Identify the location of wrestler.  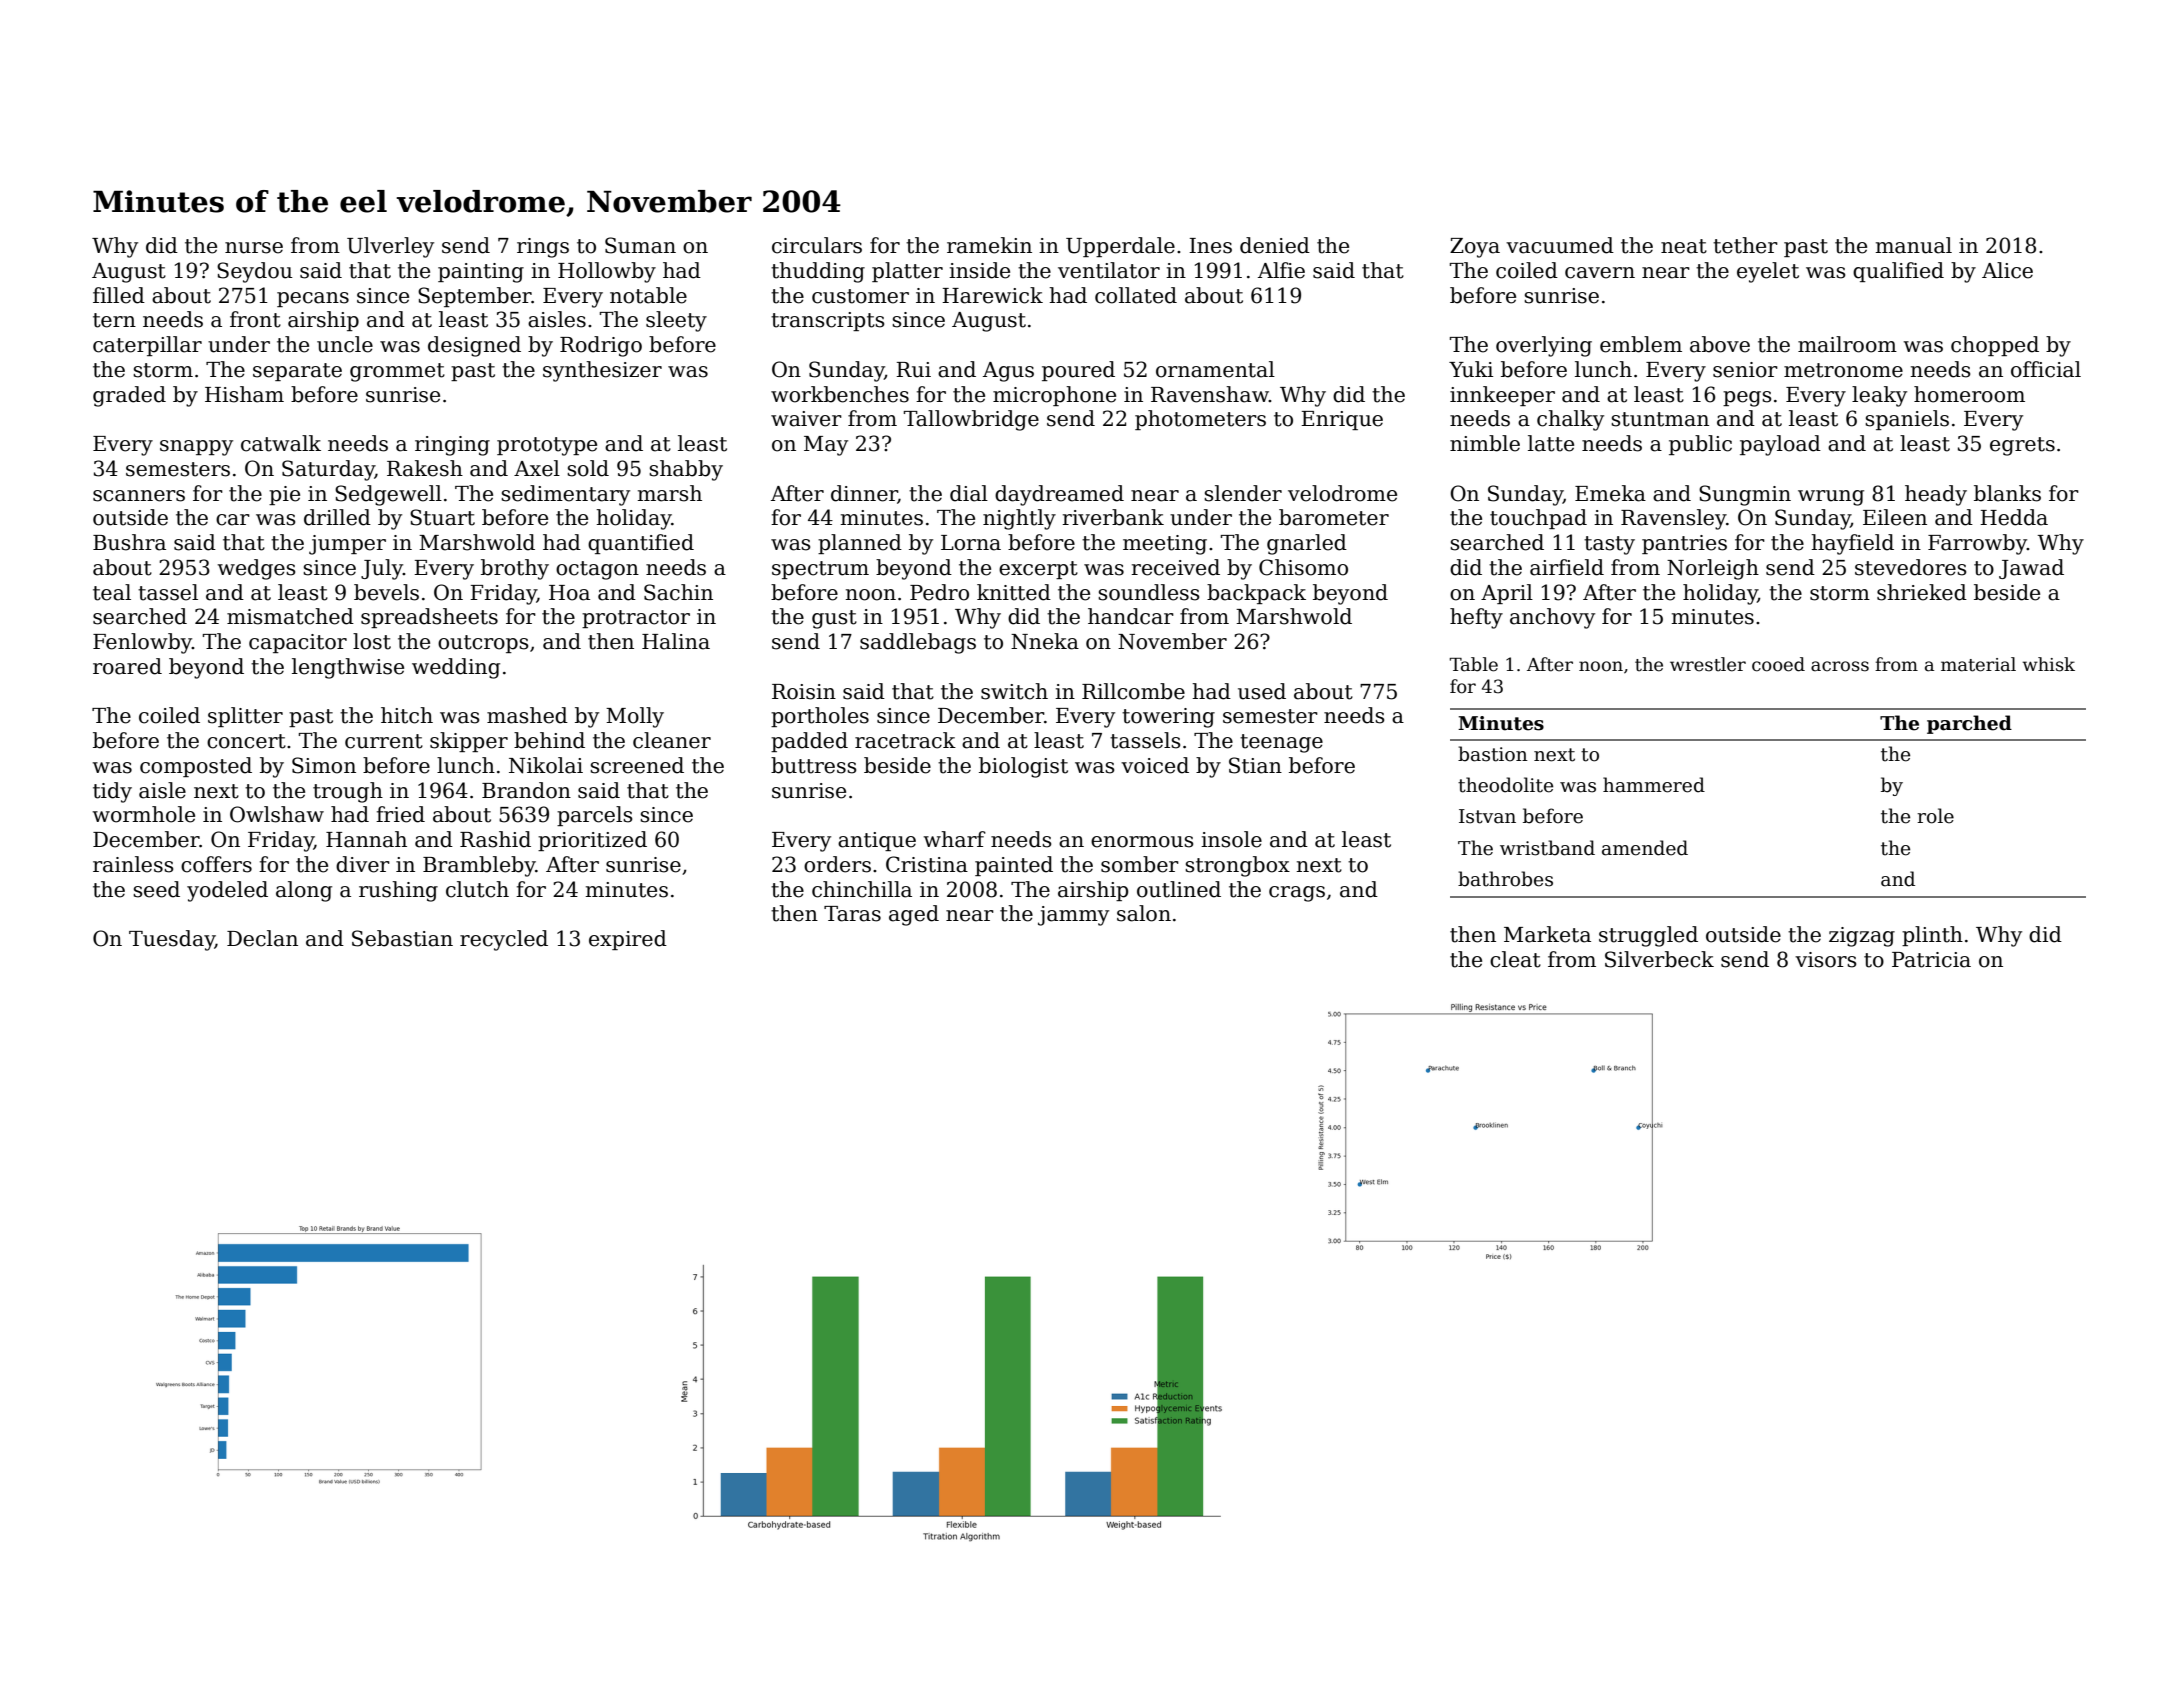
(1708, 664).
